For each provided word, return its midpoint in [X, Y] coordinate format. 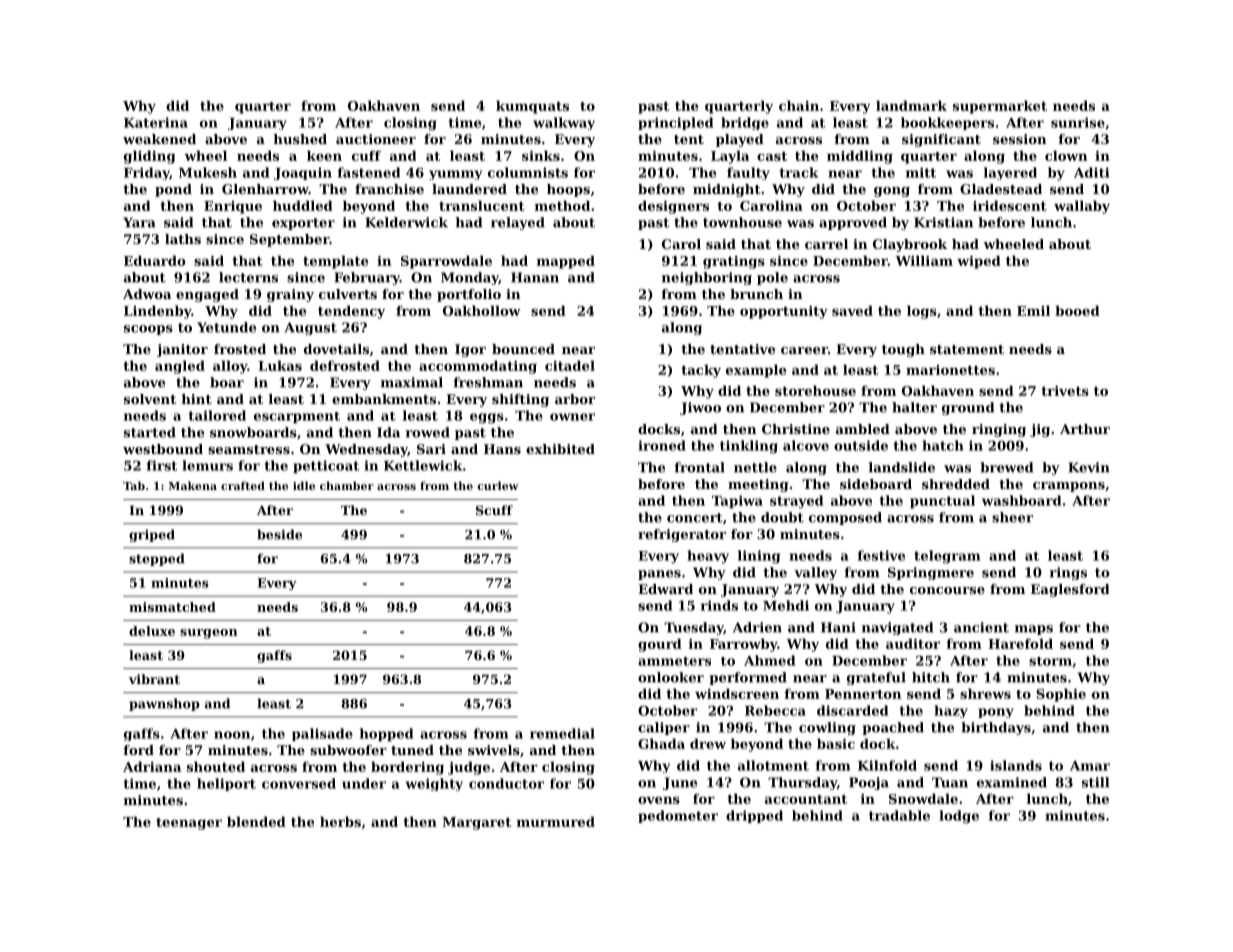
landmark [911, 105]
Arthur [1085, 429]
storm [1050, 661]
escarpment [297, 418]
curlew [498, 485]
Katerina [156, 122]
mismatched [172, 607]
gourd [660, 645]
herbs [340, 821]
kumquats [532, 107]
